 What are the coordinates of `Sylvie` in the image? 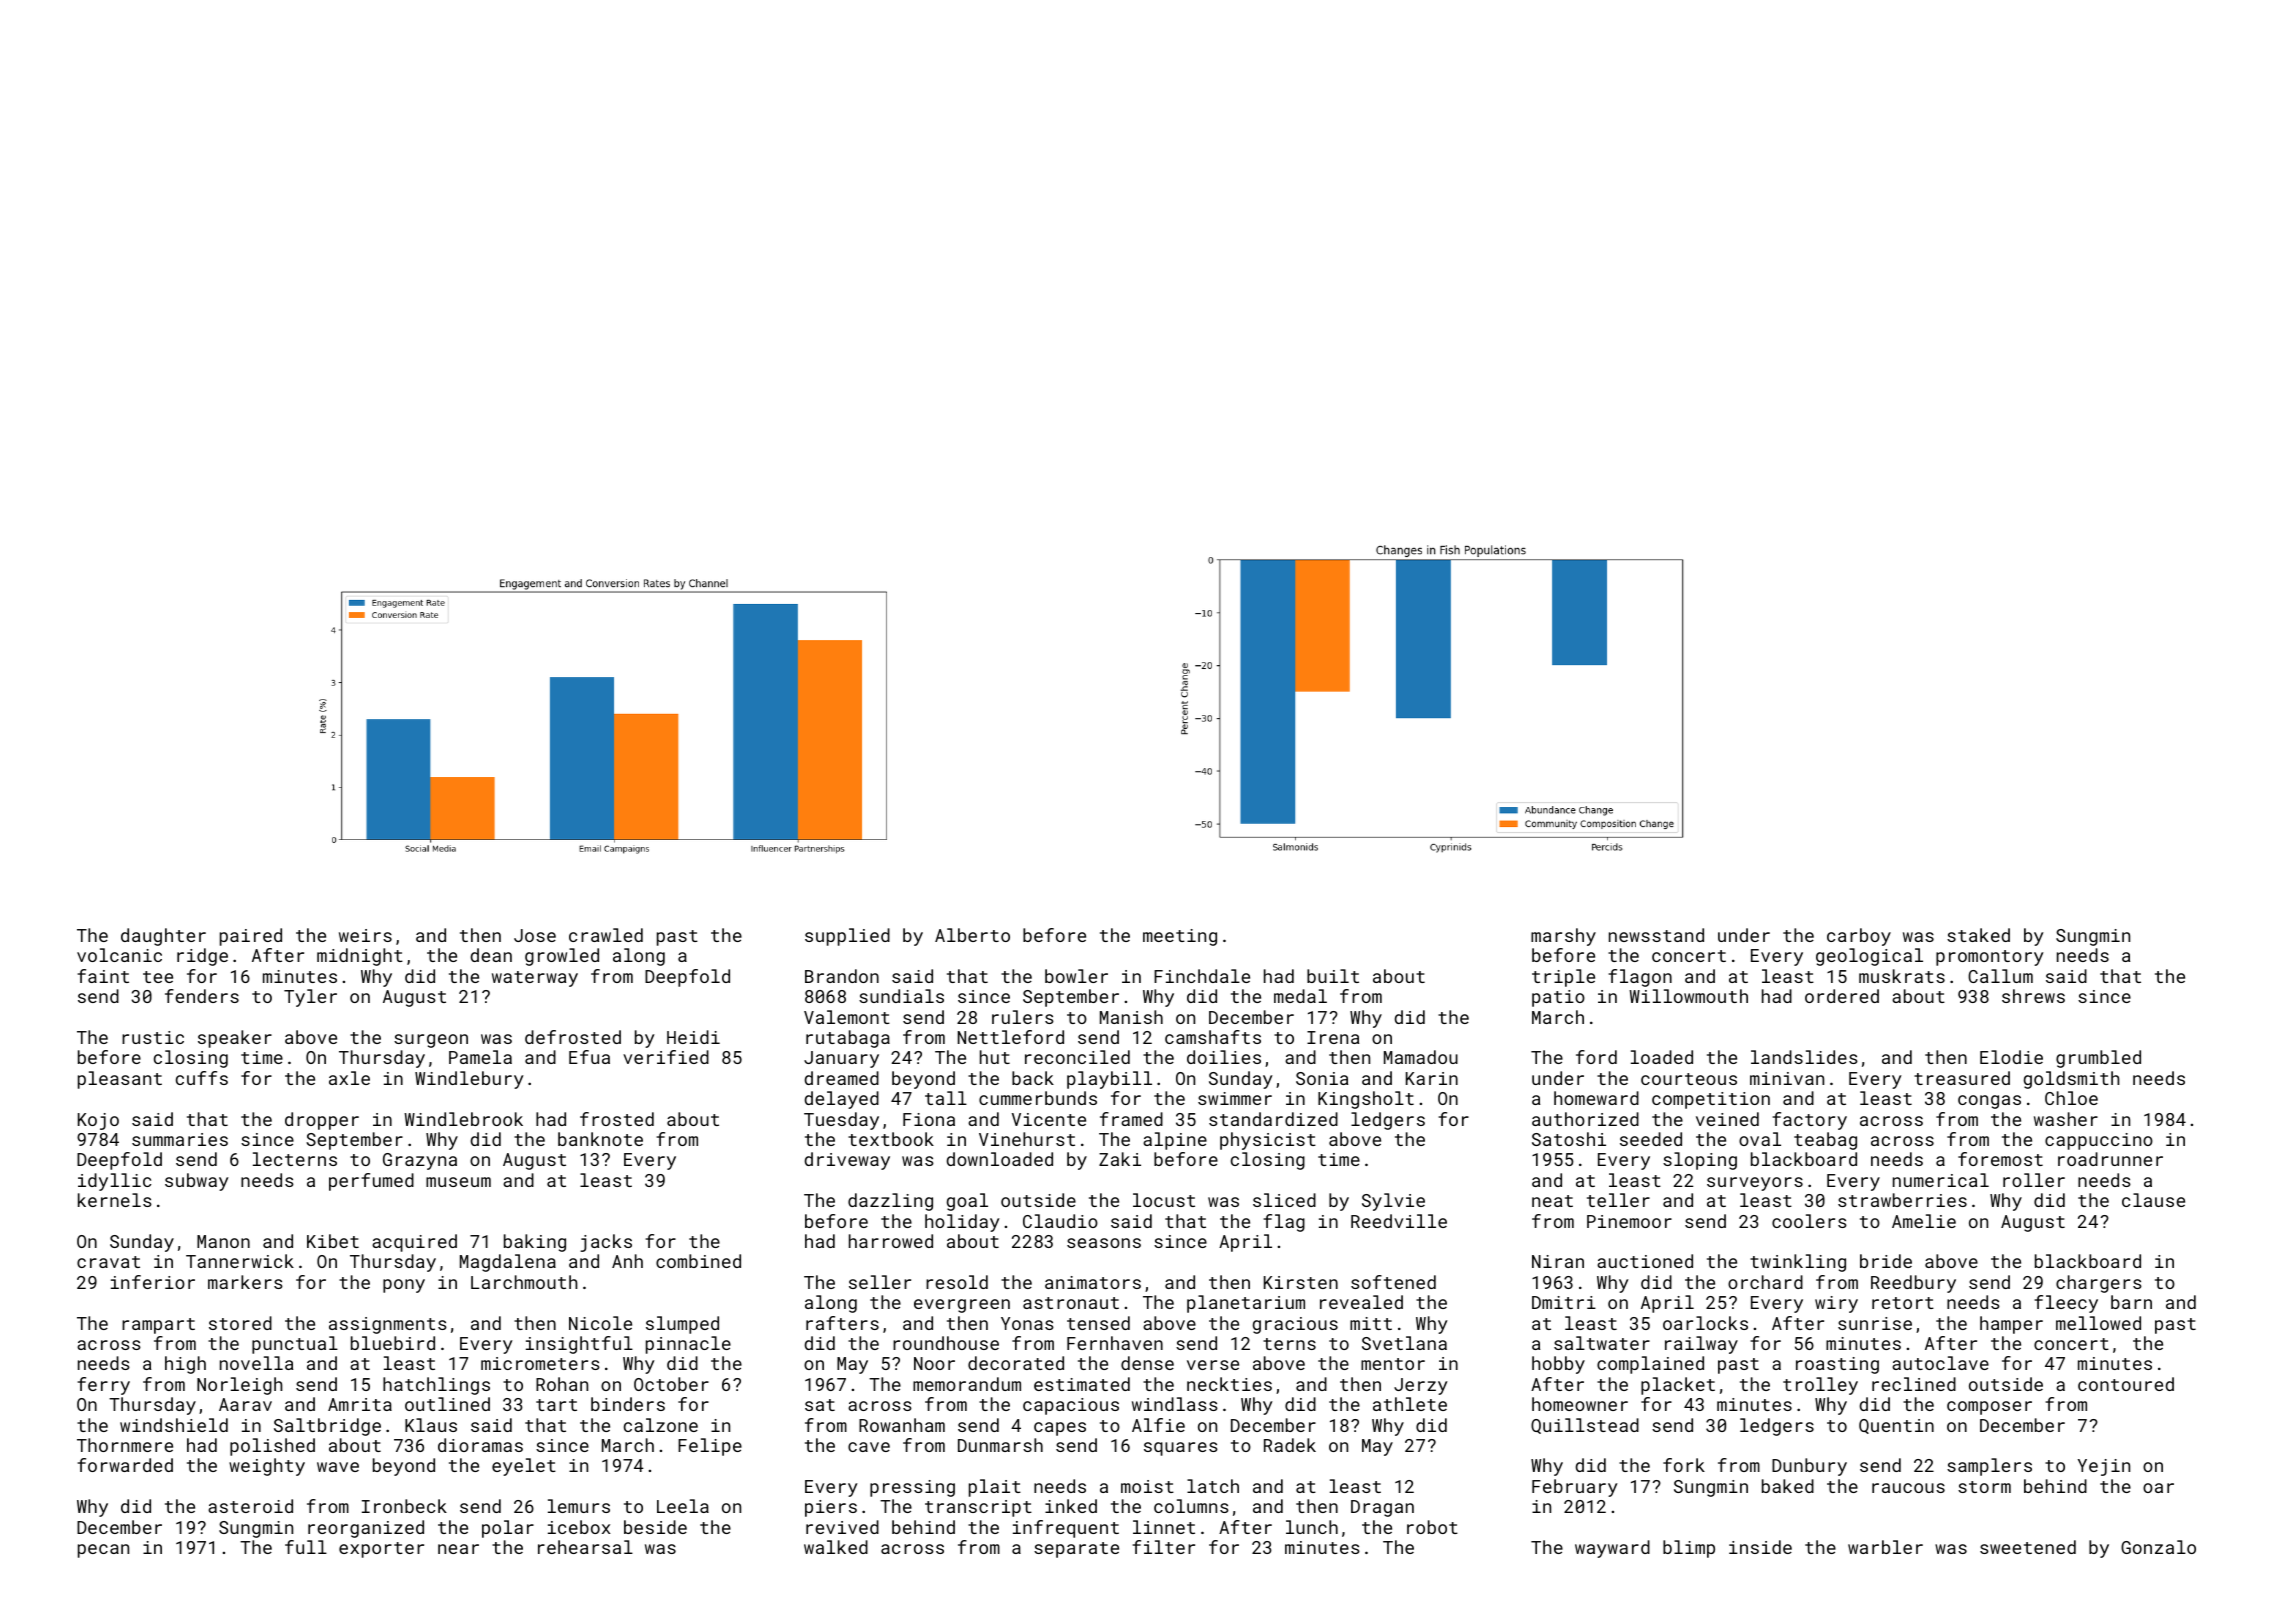 It's located at (1393, 1202).
